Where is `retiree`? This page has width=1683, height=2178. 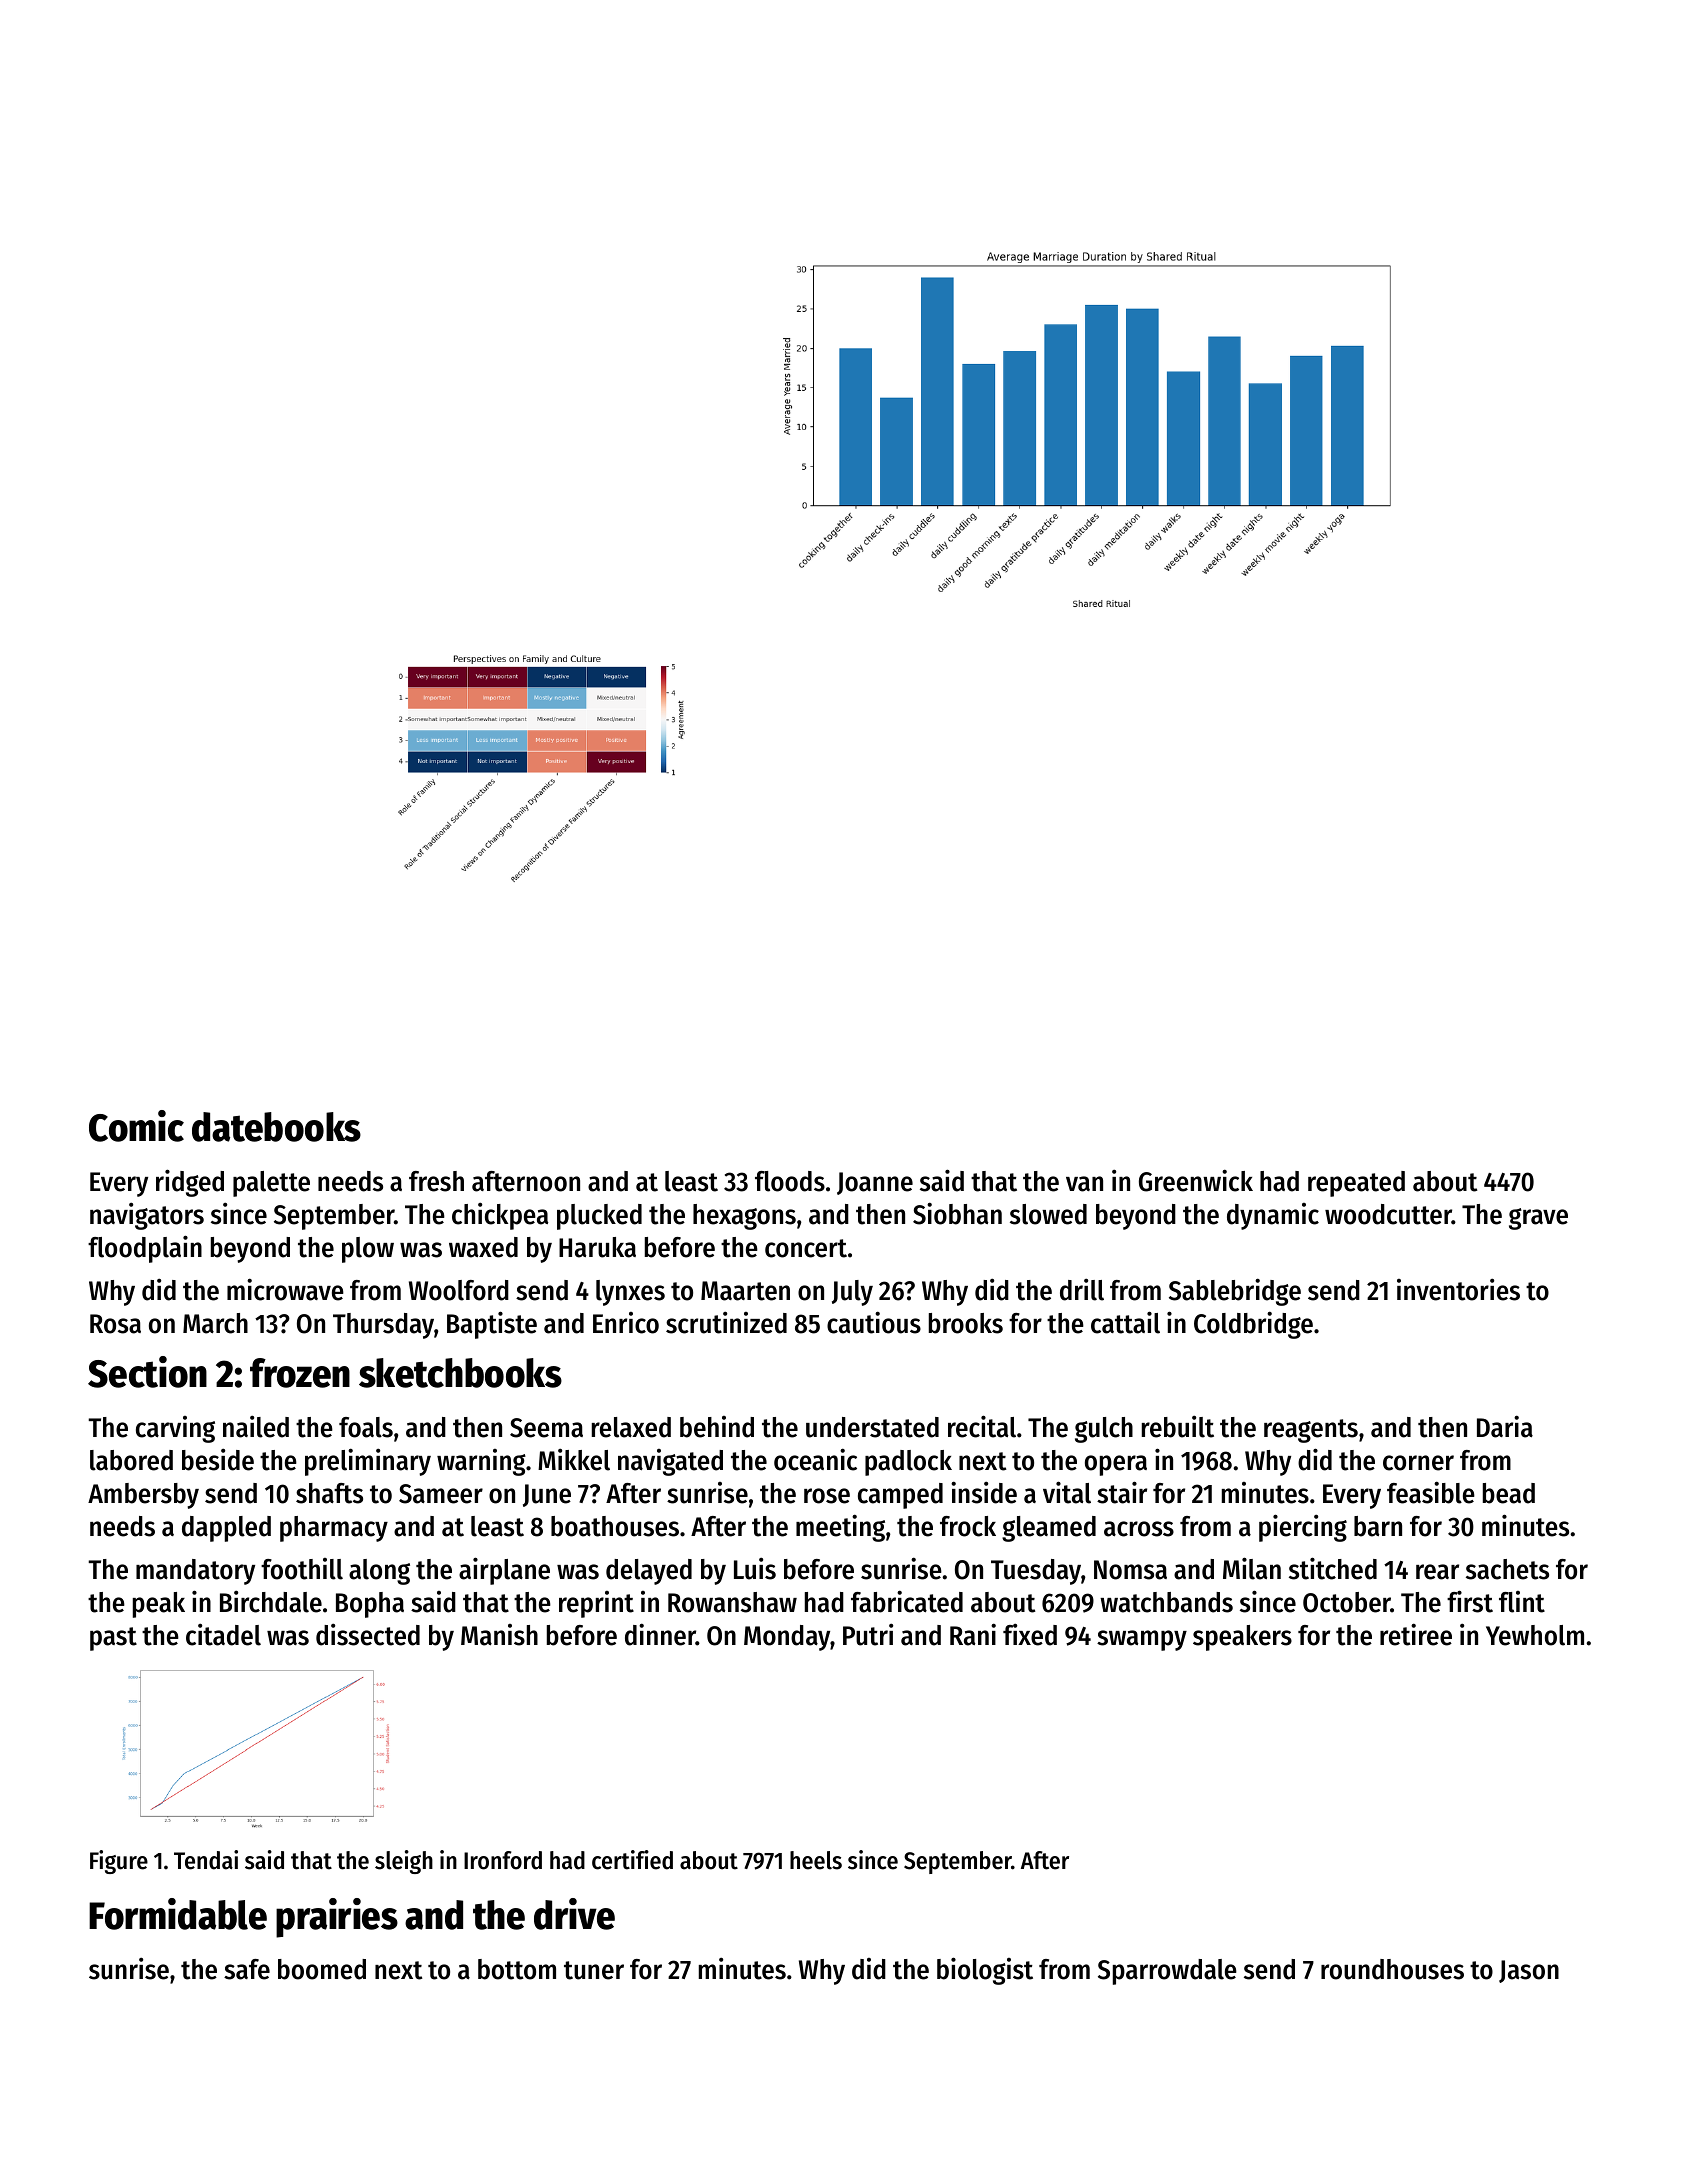 retiree is located at coordinates (1416, 1634).
